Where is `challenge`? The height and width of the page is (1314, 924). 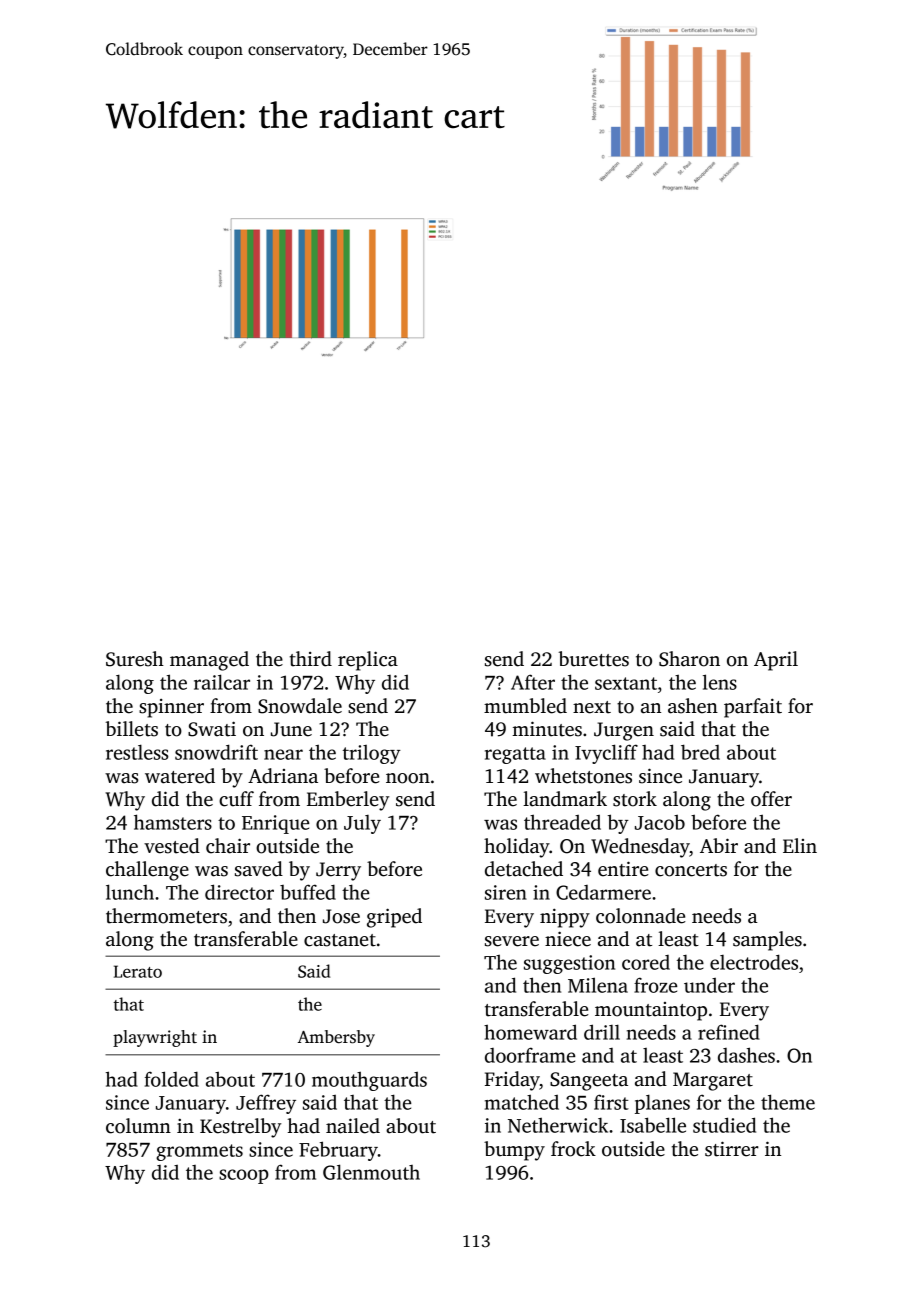
challenge is located at coordinates (147, 871).
